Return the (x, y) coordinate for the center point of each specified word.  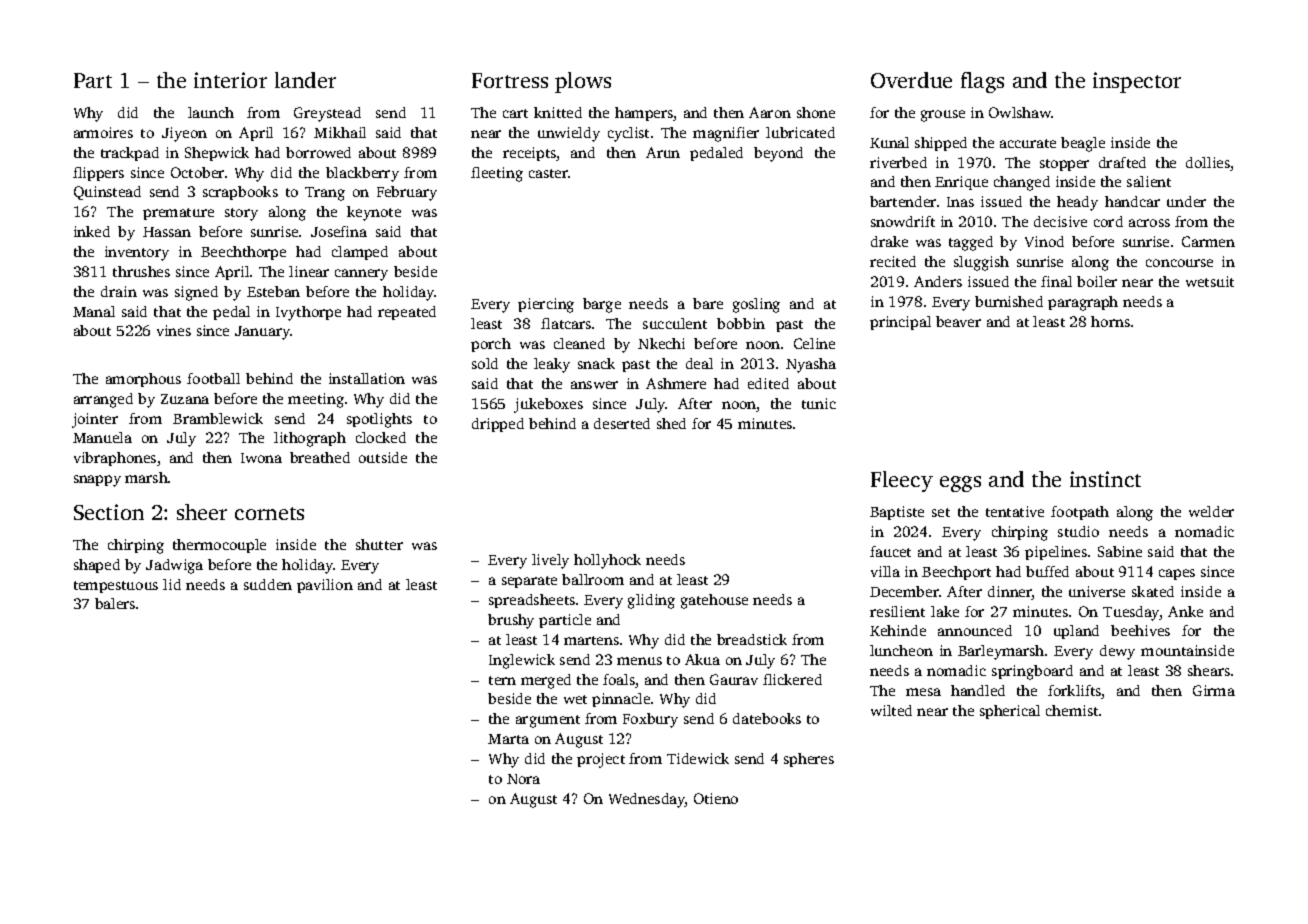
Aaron (770, 112)
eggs (960, 484)
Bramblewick (218, 418)
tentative (1015, 511)
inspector (1137, 82)
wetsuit (1210, 281)
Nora (523, 779)
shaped (97, 566)
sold (485, 363)
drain (119, 291)
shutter (379, 544)
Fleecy (902, 481)
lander (305, 80)
